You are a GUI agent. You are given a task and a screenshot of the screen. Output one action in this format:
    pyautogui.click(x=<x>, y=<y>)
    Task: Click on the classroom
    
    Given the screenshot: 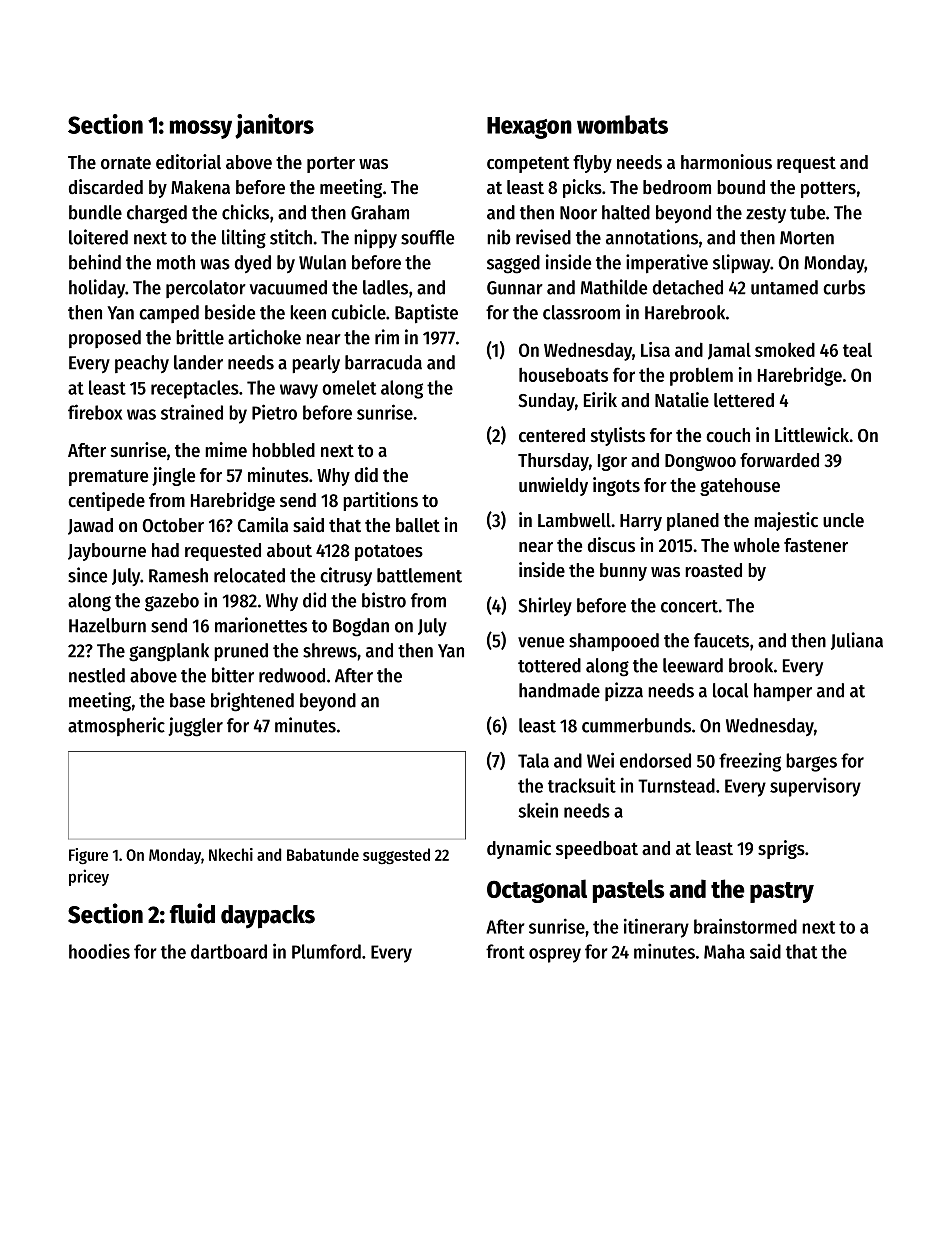 What is the action you would take?
    pyautogui.click(x=581, y=312)
